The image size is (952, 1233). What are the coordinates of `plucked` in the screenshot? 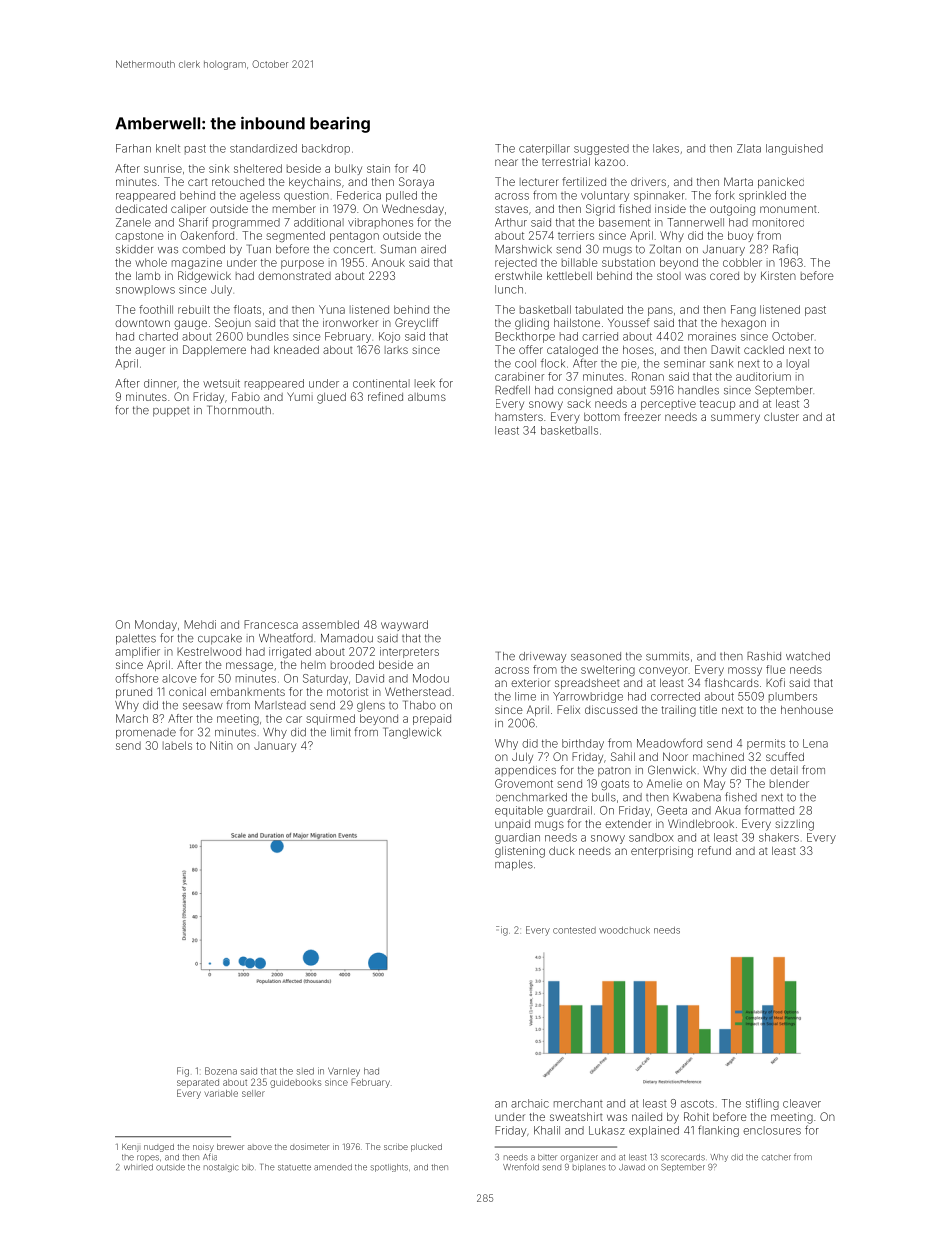 It's located at (426, 1148).
